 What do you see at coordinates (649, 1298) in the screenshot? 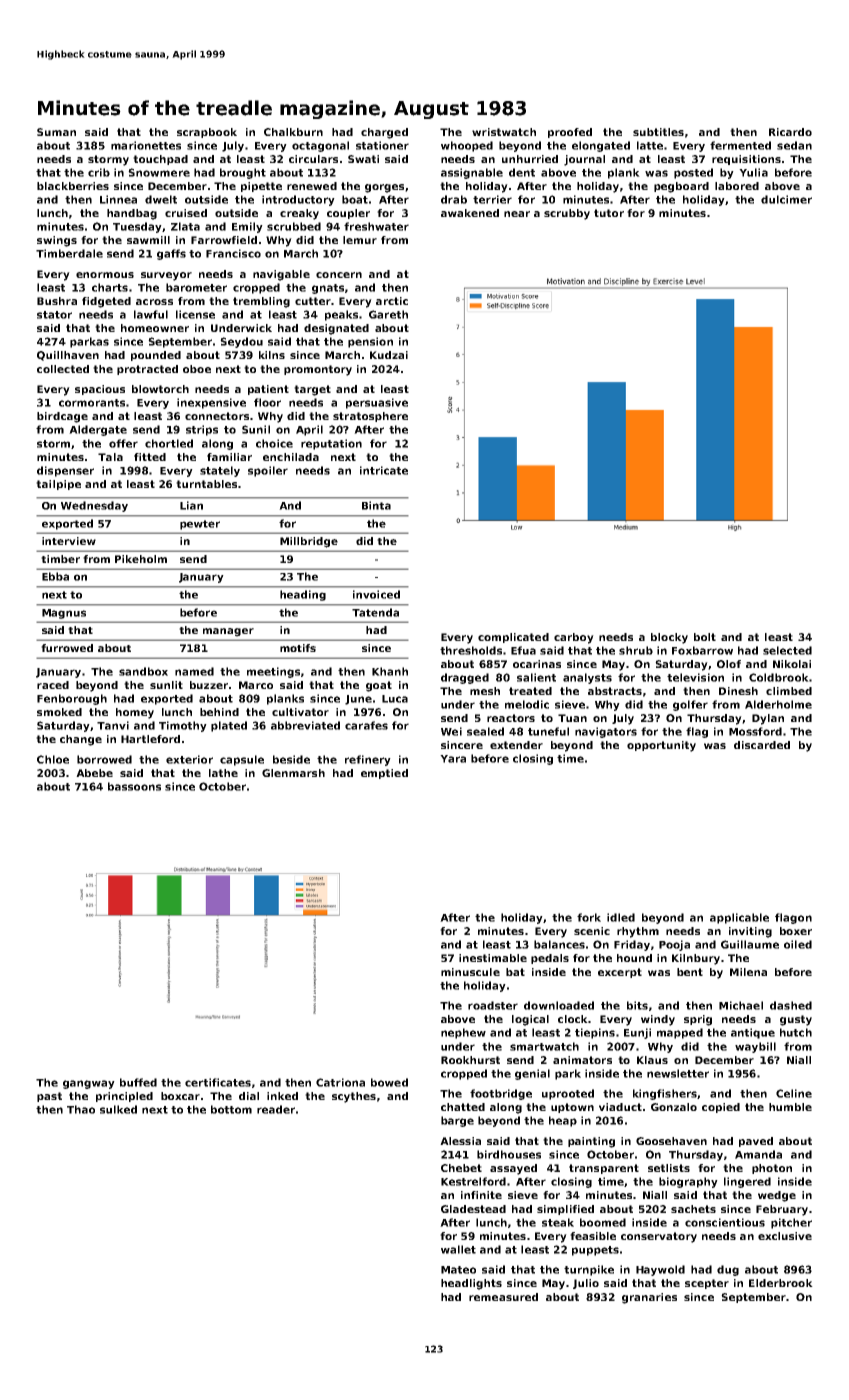
I see `granaries` at bounding box center [649, 1298].
